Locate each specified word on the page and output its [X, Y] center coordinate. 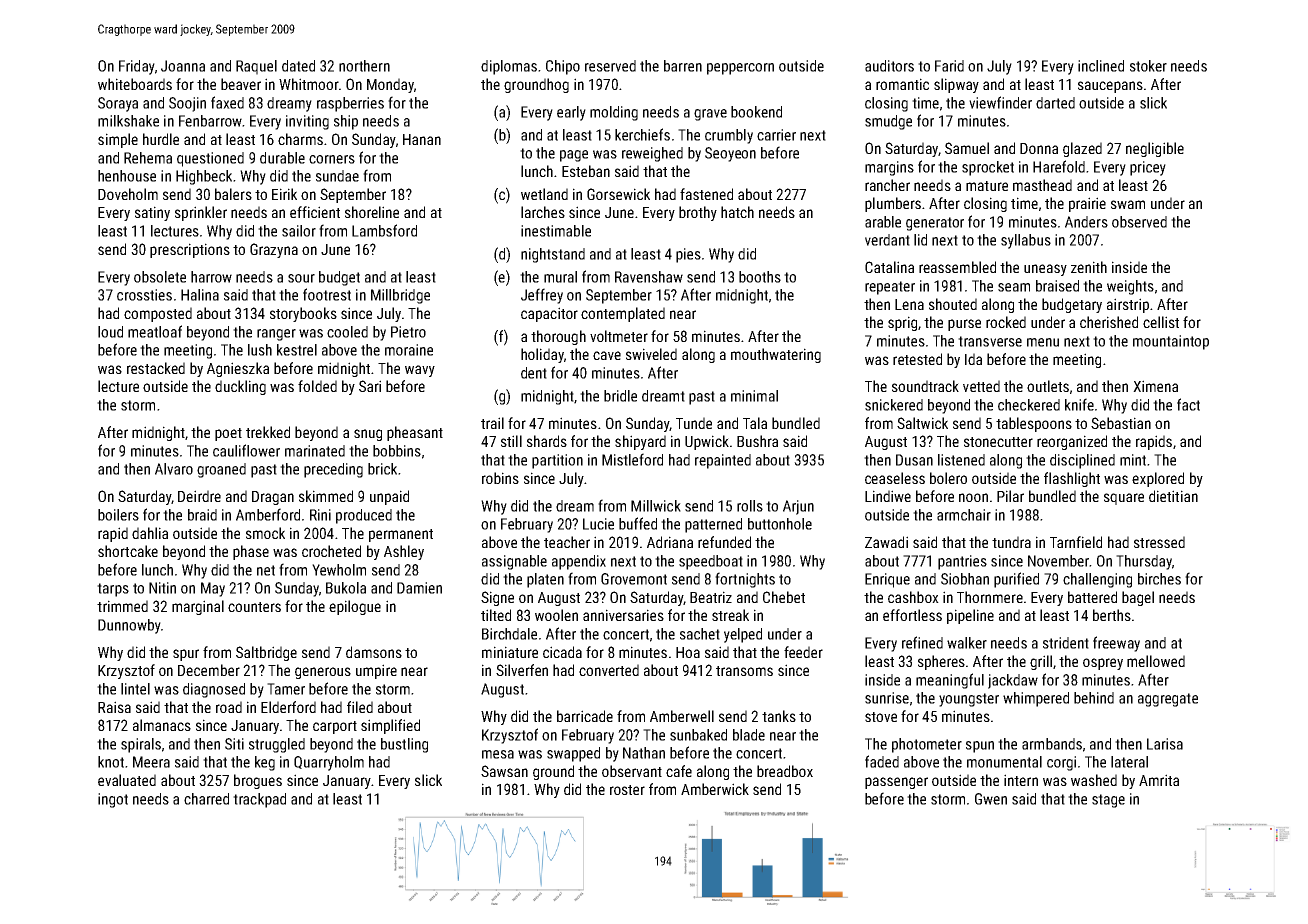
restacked [156, 368]
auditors [889, 66]
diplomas [509, 67]
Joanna [183, 66]
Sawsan [504, 771]
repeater [890, 288]
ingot [113, 800]
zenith [1089, 267]
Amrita [1159, 780]
